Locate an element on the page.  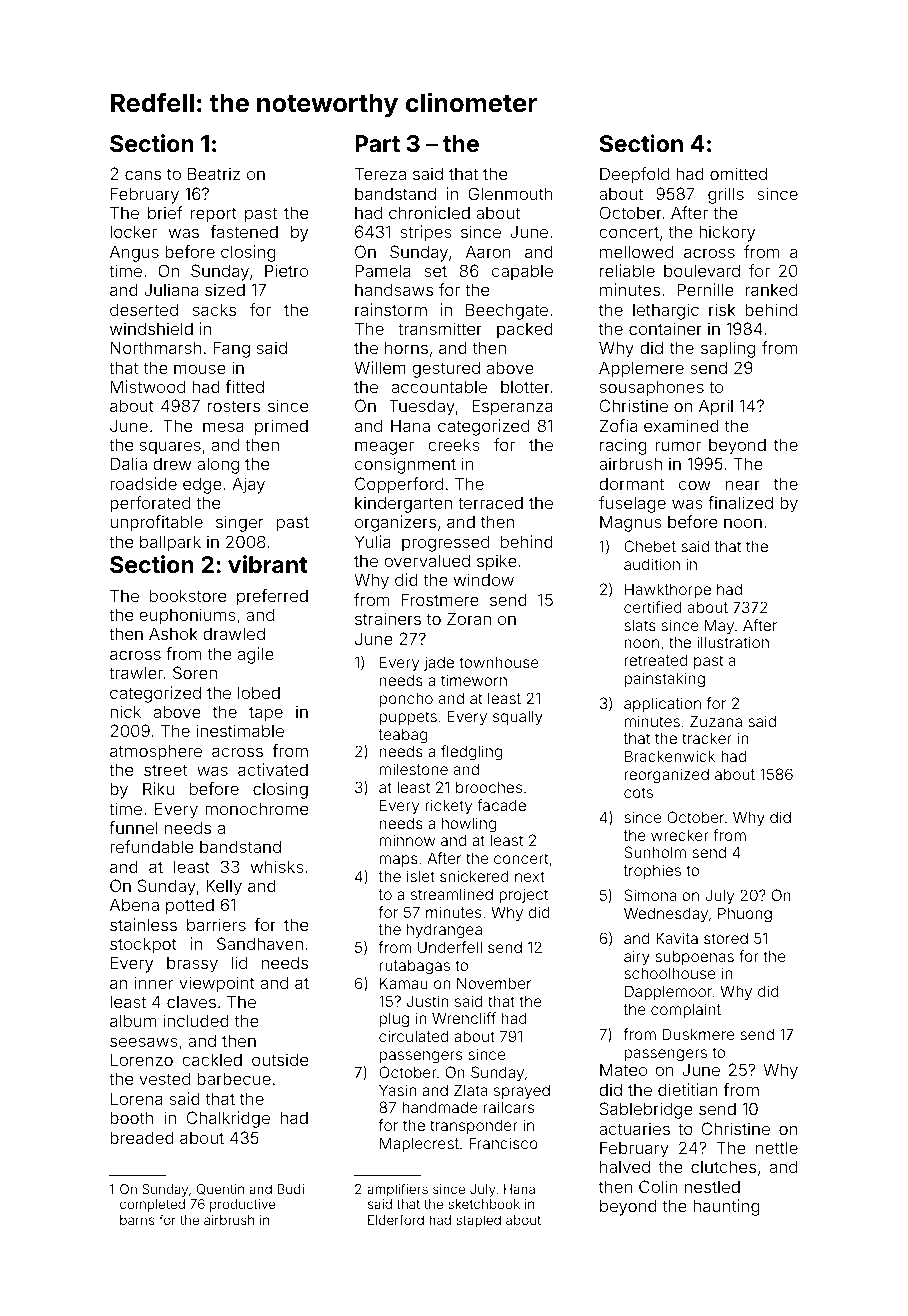
May is located at coordinates (719, 626).
